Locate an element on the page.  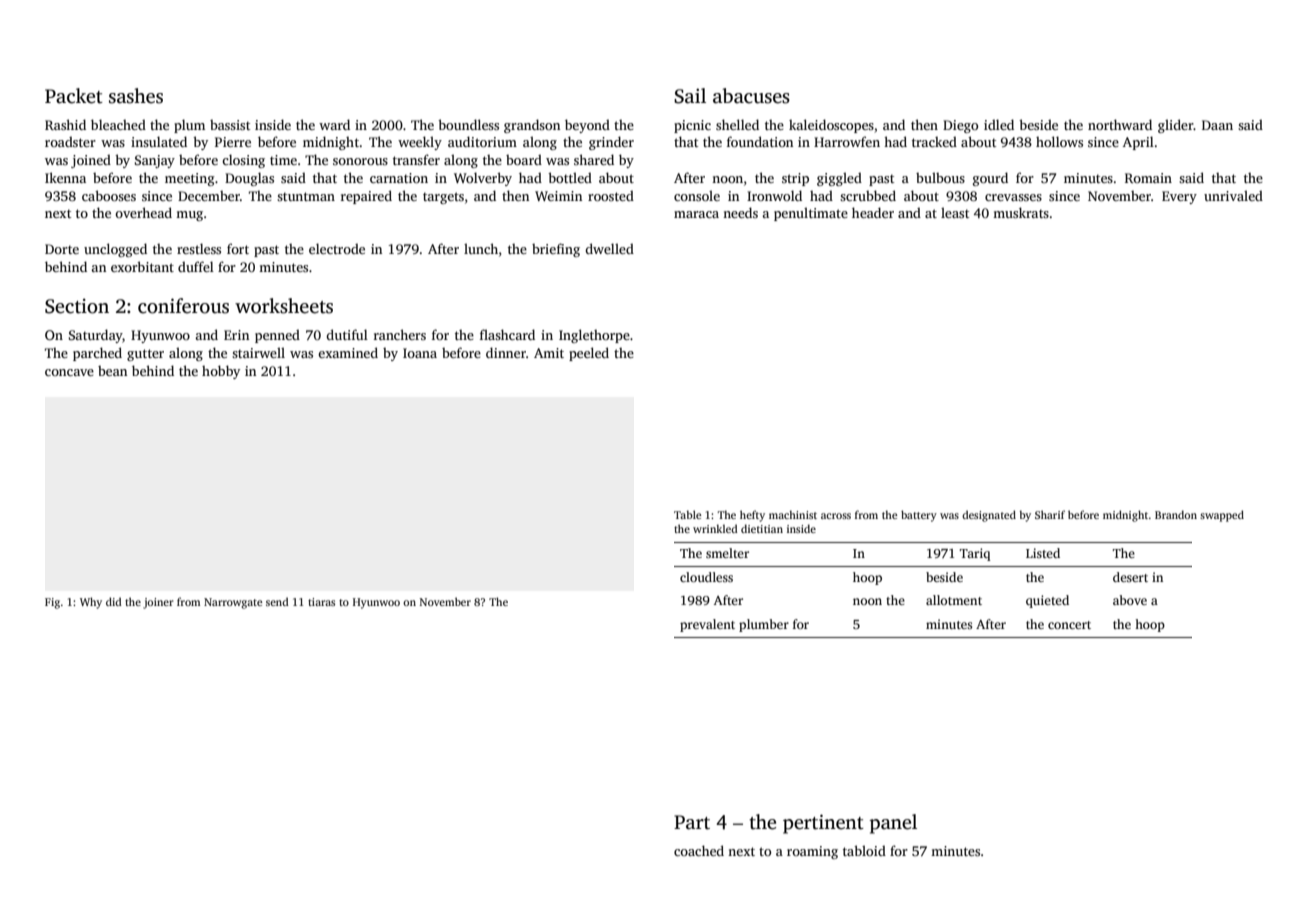
did is located at coordinates (114, 601).
